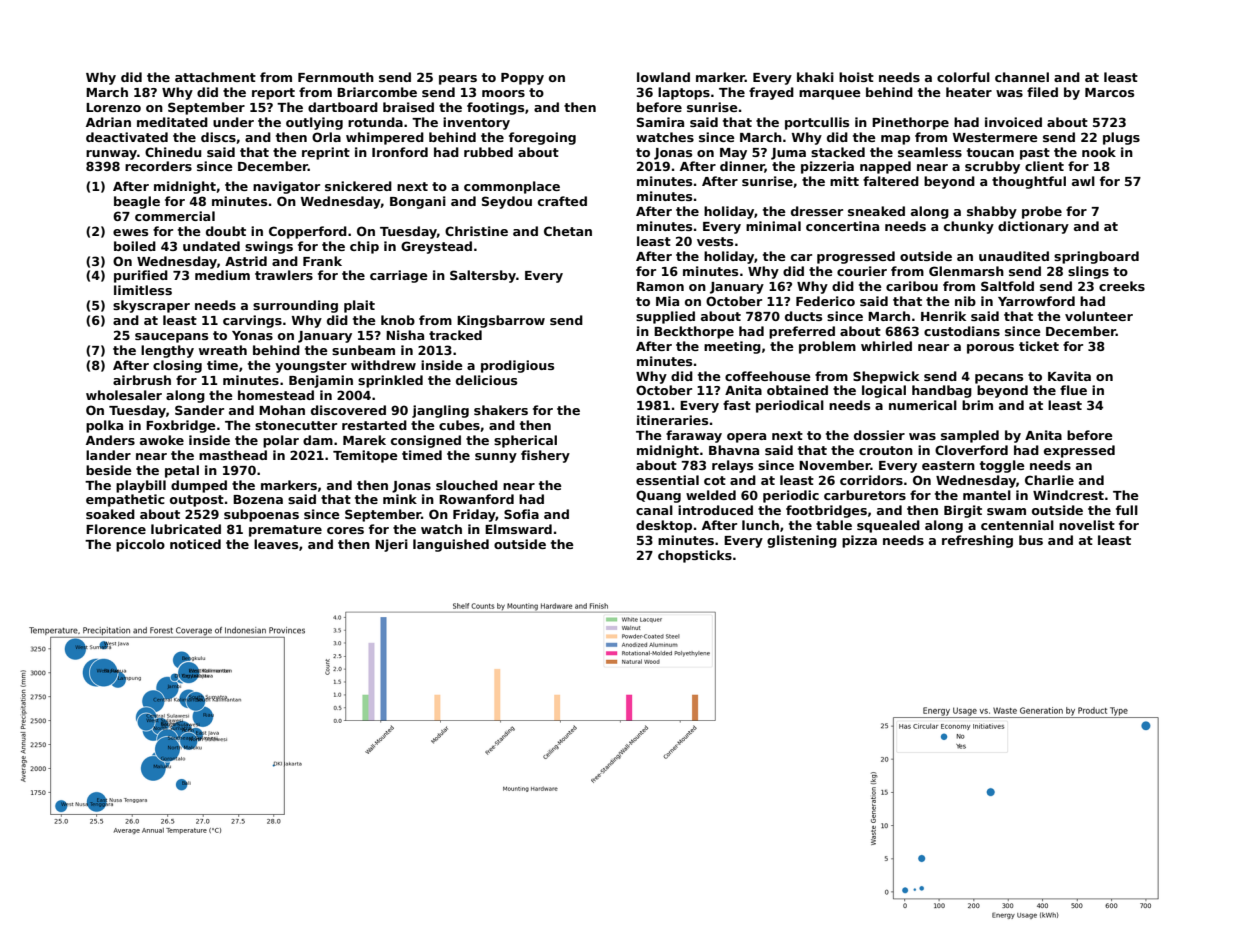  Describe the element at coordinates (215, 77) in the document. I see `attachment` at that location.
